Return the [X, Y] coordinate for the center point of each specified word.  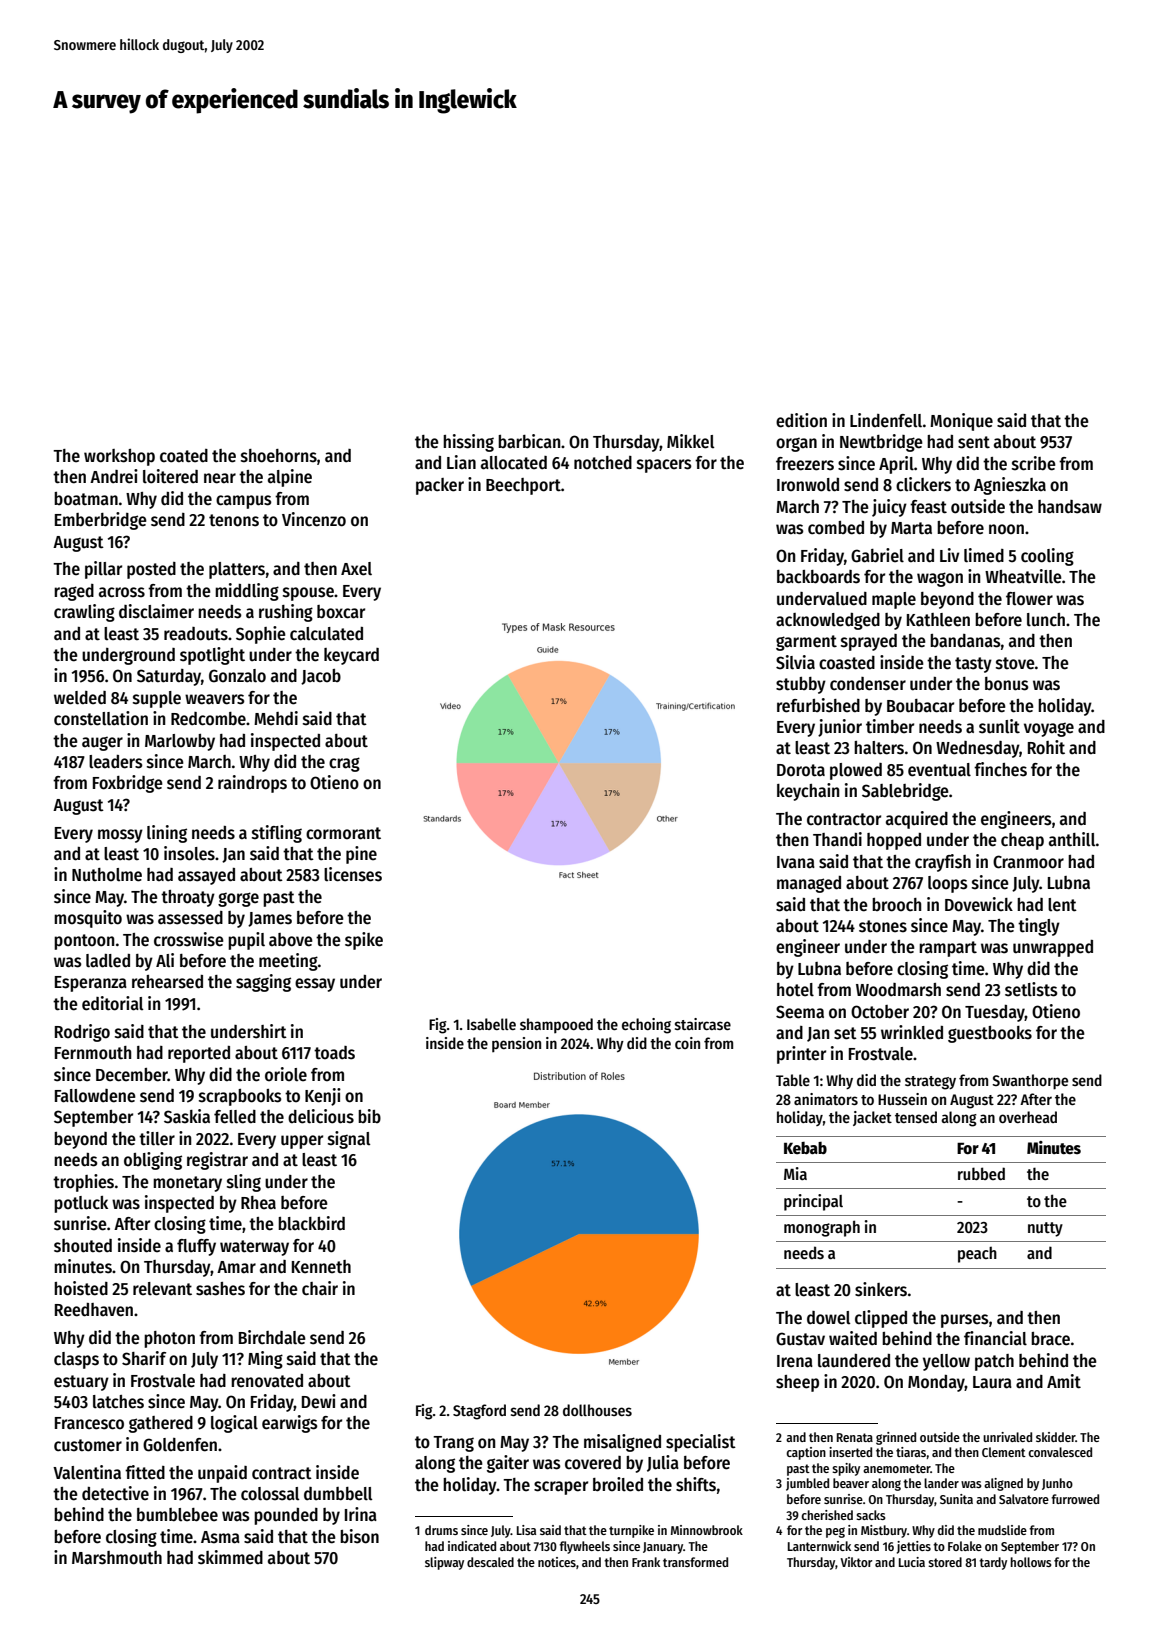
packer [440, 486]
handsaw [1070, 507]
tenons [234, 520]
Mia [795, 1173]
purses [965, 1321]
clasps [76, 1360]
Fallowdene [95, 1096]
